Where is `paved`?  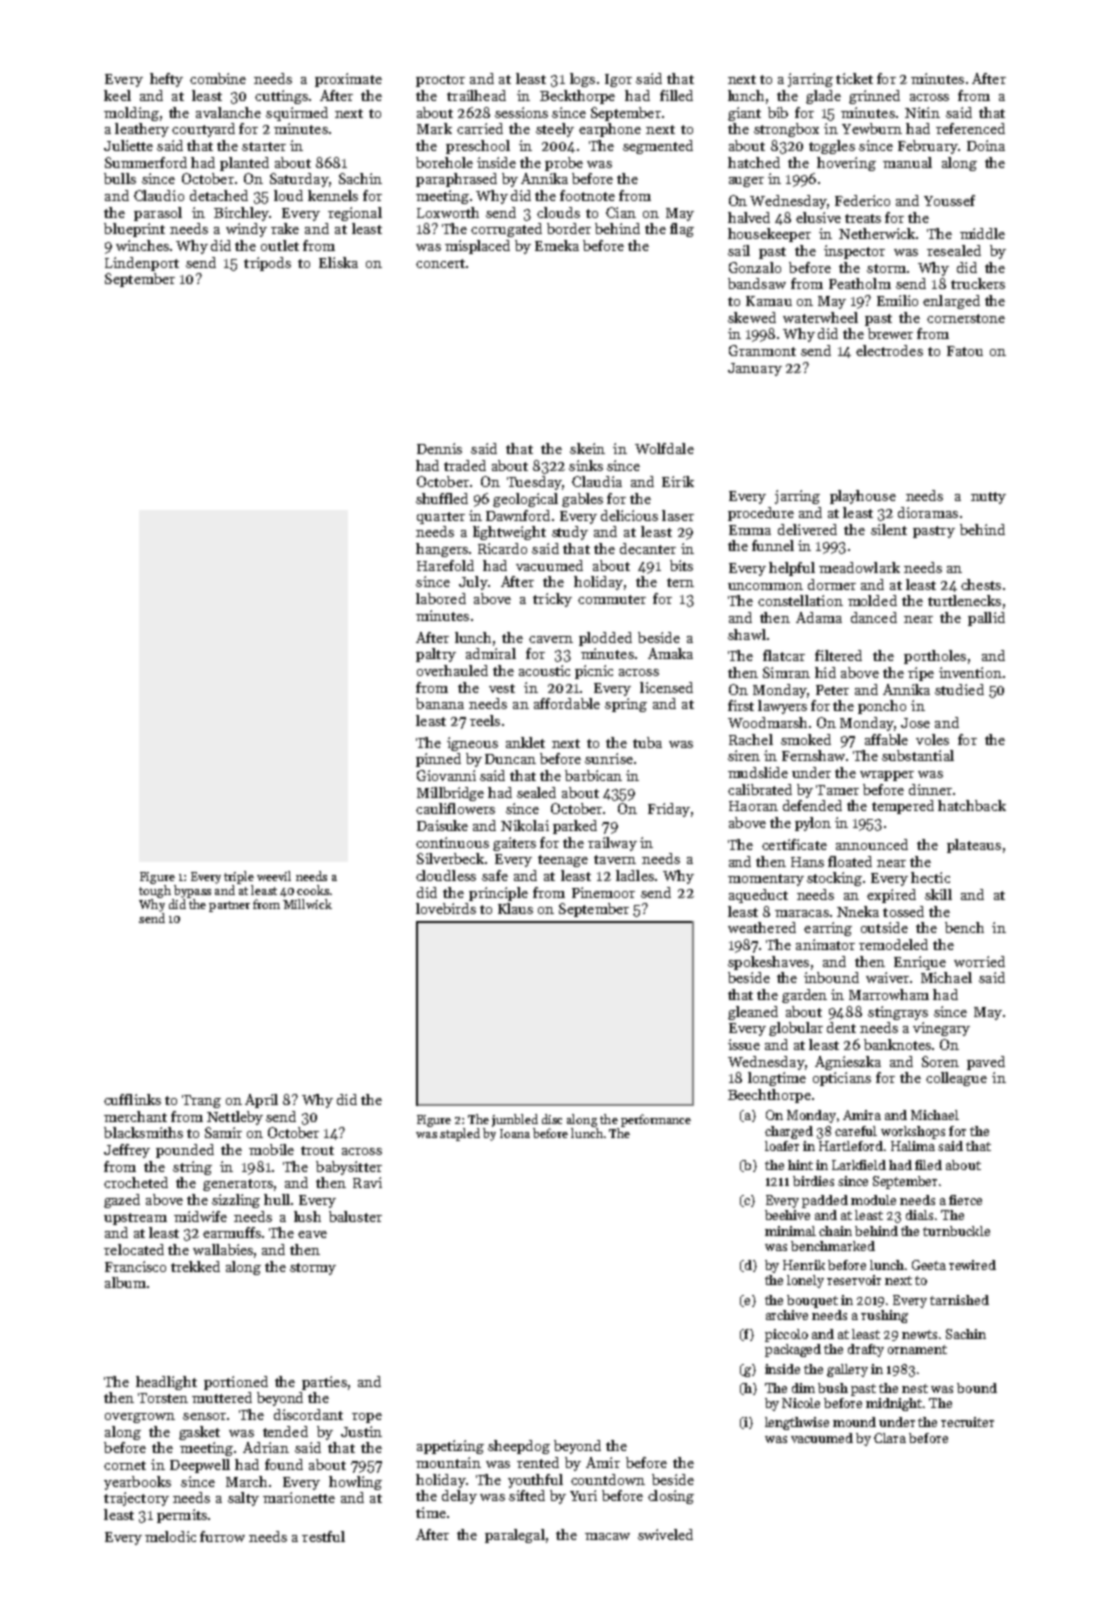 paved is located at coordinates (986, 1063).
